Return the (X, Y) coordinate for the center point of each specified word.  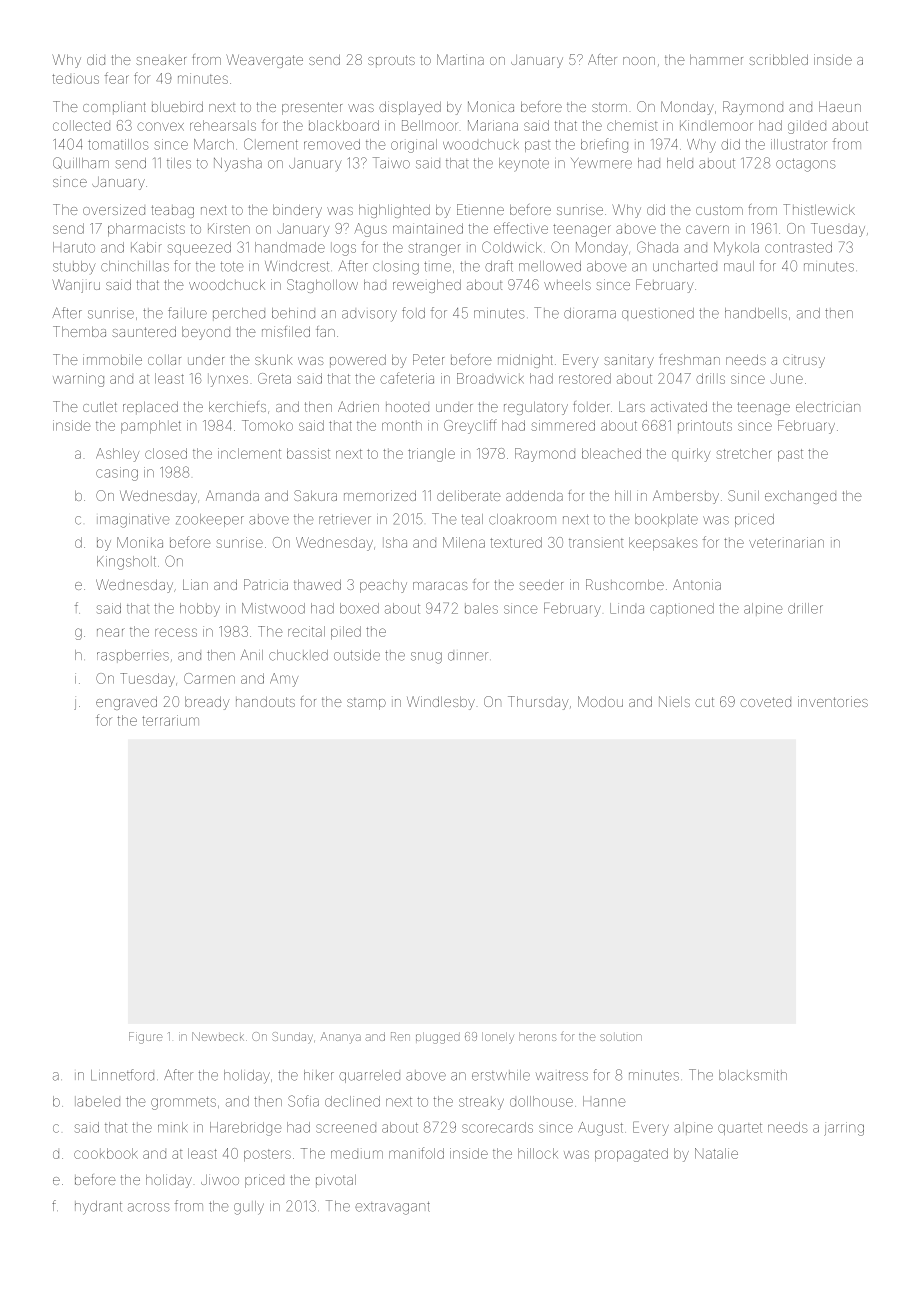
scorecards (497, 1127)
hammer (716, 60)
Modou (600, 701)
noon (639, 61)
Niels (674, 701)
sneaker (161, 60)
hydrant (98, 1208)
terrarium (170, 720)
